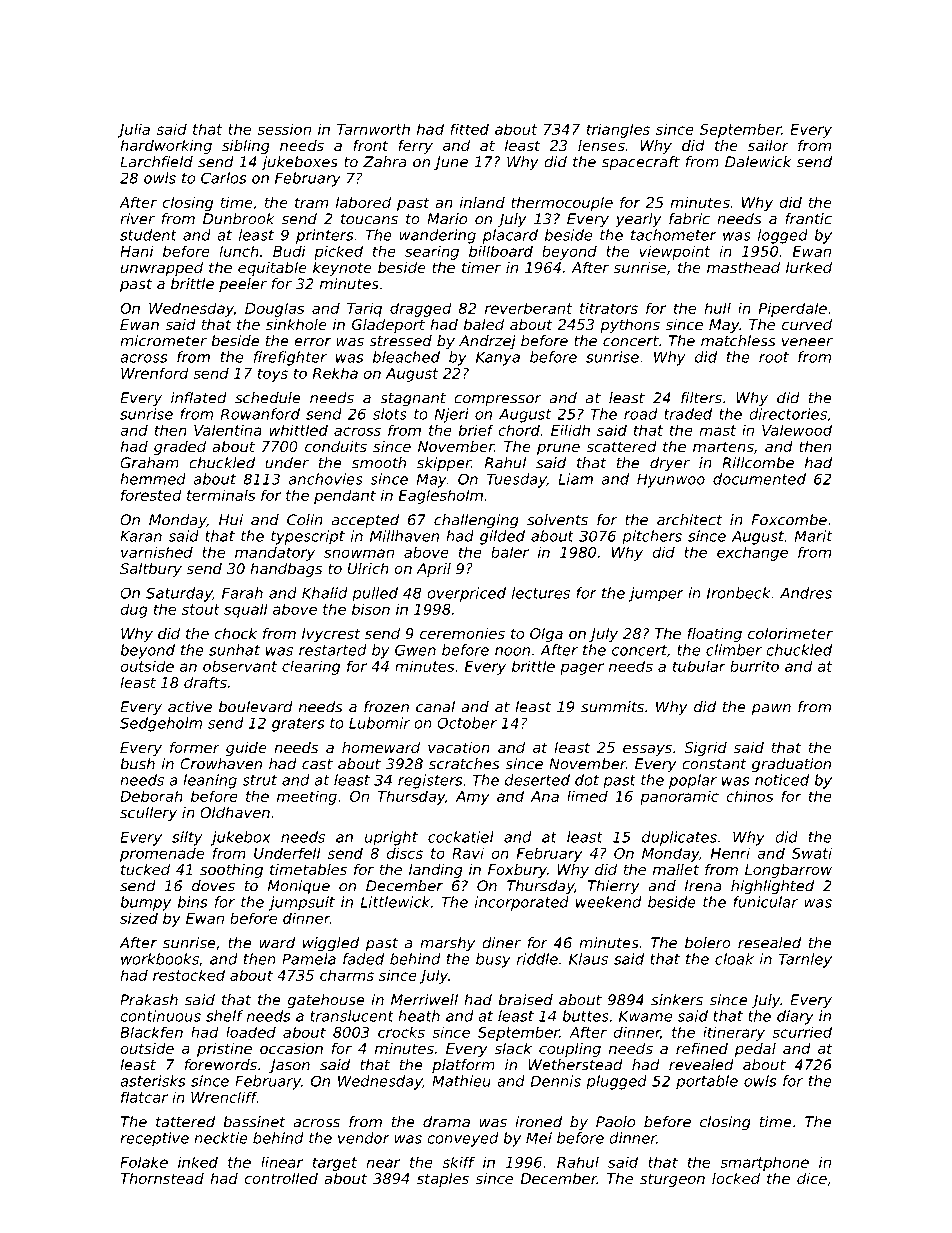 The width and height of the document is (952, 1233). I want to click on summits, so click(612, 707).
